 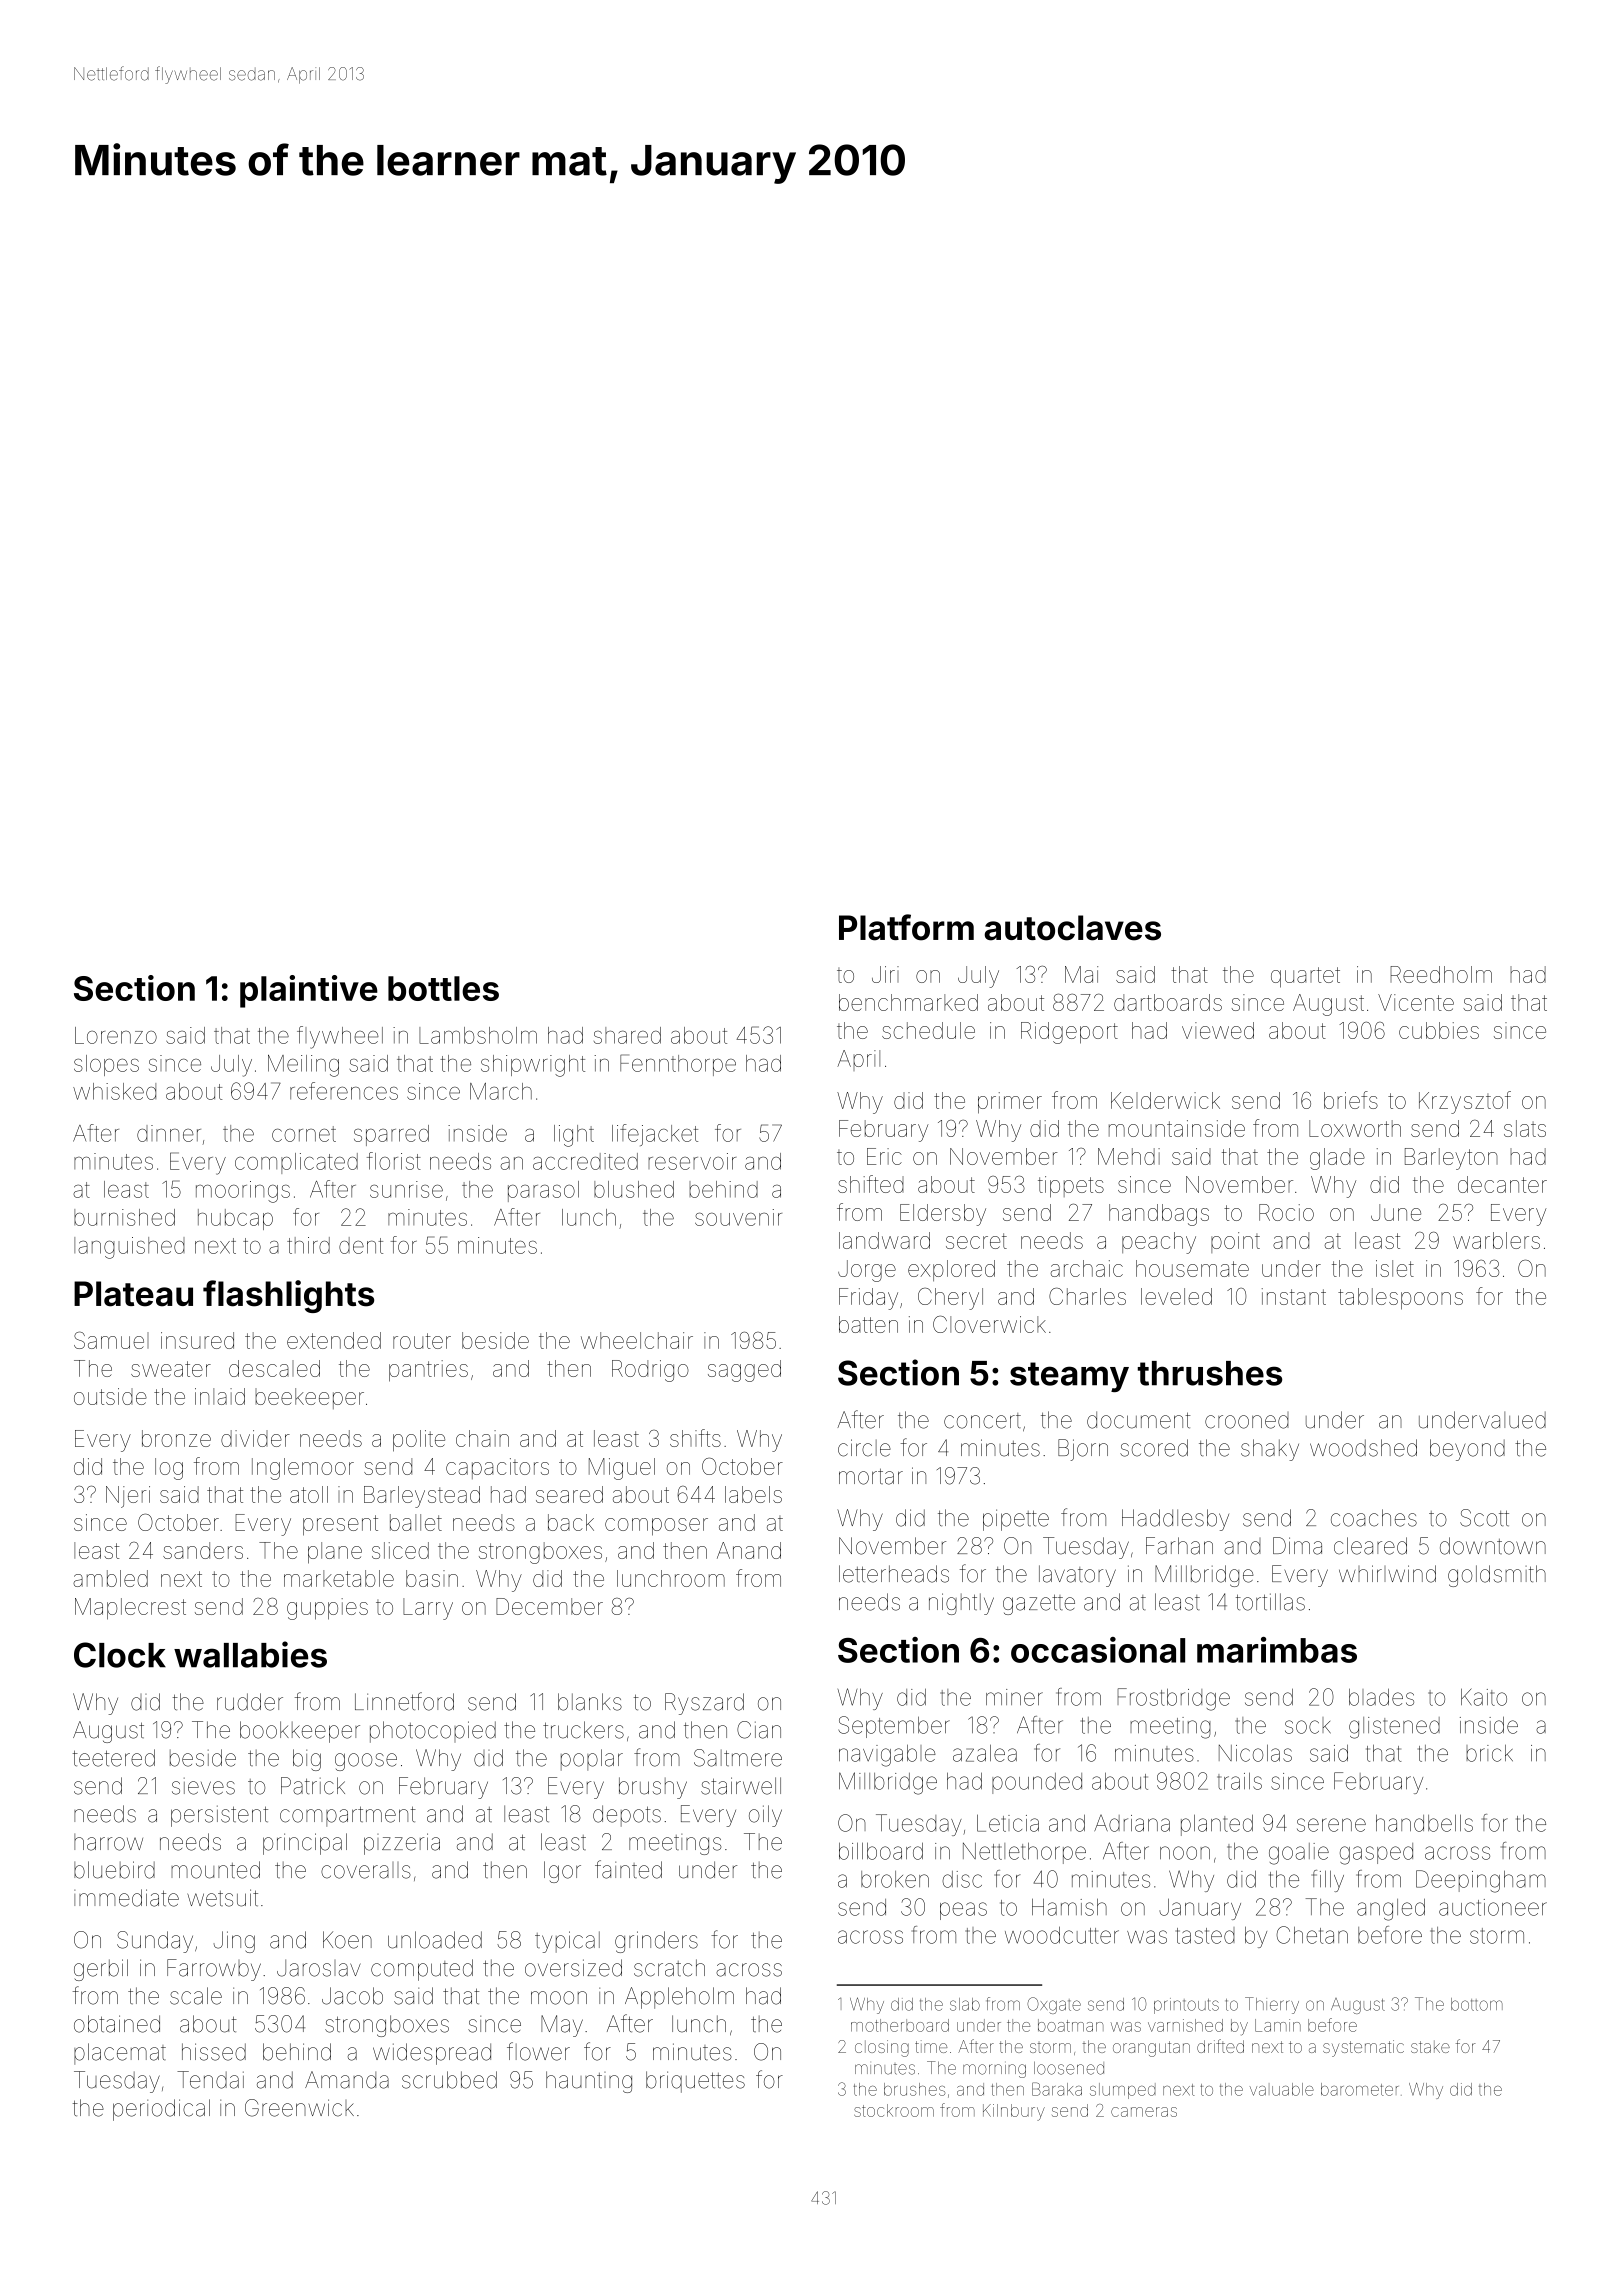 What do you see at coordinates (1016, 1520) in the page?
I see `pipette` at bounding box center [1016, 1520].
